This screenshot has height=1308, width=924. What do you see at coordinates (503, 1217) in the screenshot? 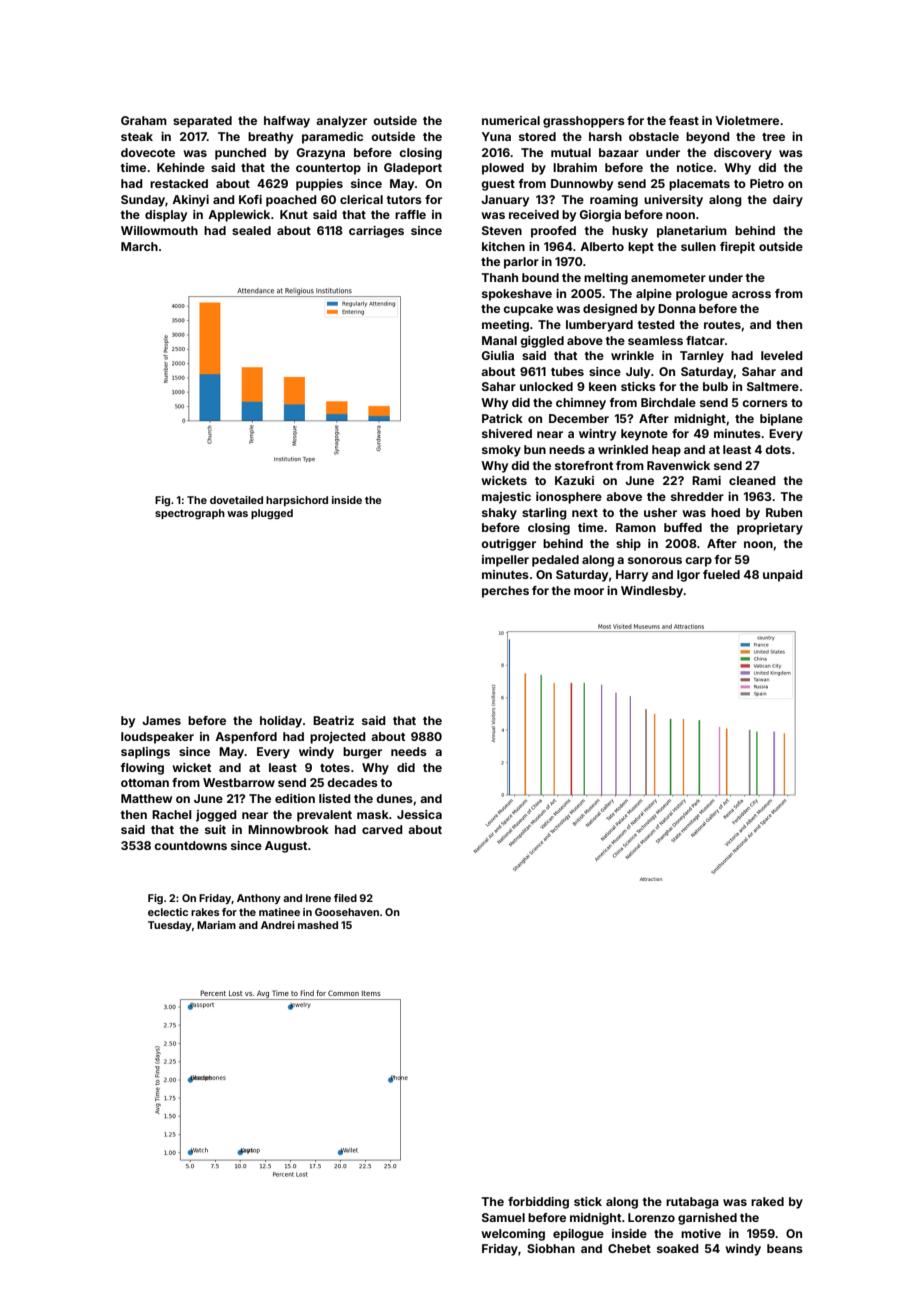
I see `Samuel` at bounding box center [503, 1217].
